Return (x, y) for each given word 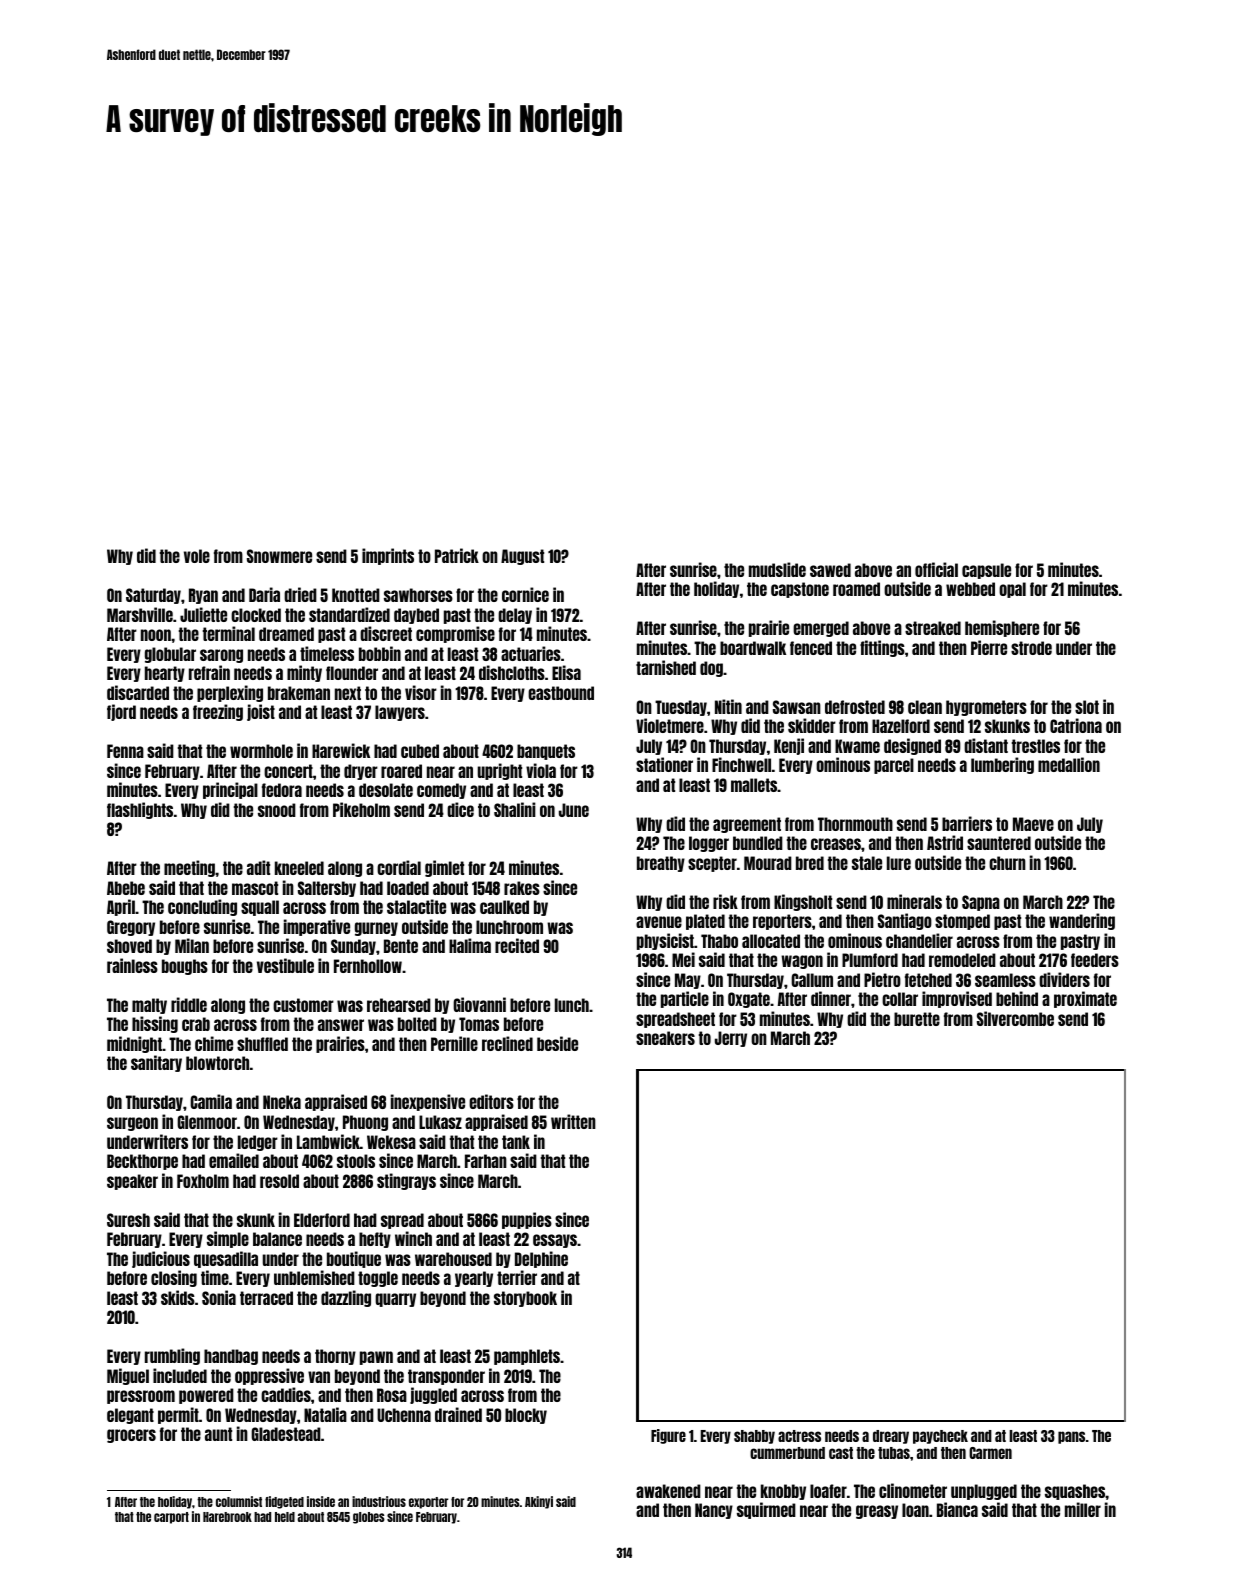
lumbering (1002, 765)
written (573, 1121)
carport (171, 1518)
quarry (395, 1300)
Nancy (714, 1511)
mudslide (777, 569)
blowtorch (217, 1063)
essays (555, 1241)
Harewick (341, 750)
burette (917, 1019)
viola (541, 770)
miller (1083, 1509)
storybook (525, 1299)
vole (197, 556)
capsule (986, 571)
